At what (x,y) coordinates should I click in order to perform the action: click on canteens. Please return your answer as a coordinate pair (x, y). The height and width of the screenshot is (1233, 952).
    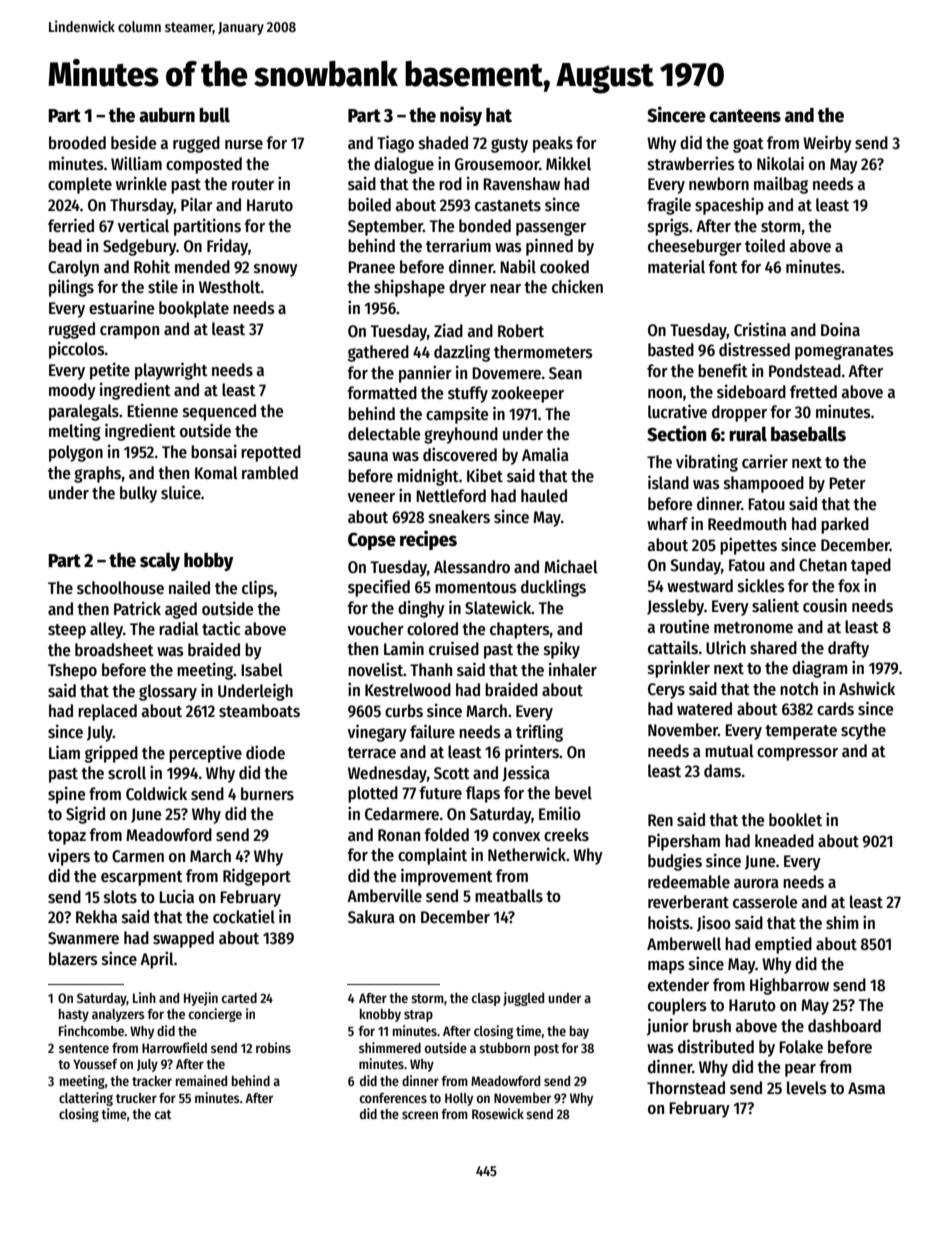
    Looking at the image, I should click on (745, 116).
